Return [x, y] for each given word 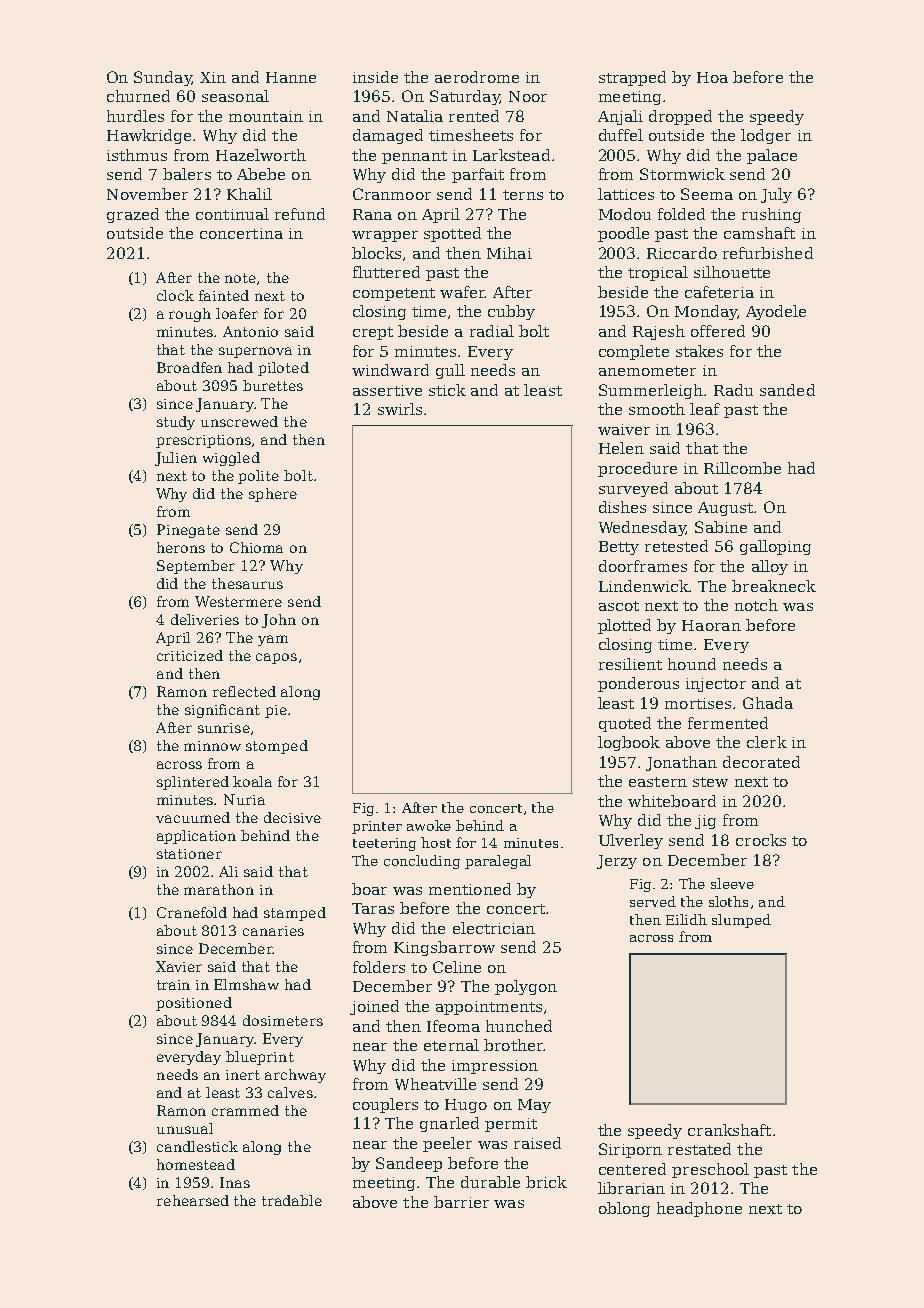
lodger [766, 136]
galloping [775, 547]
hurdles [135, 116]
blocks [376, 253]
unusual [185, 1128]
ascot [619, 606]
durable [490, 1182]
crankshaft [729, 1130]
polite [258, 477]
